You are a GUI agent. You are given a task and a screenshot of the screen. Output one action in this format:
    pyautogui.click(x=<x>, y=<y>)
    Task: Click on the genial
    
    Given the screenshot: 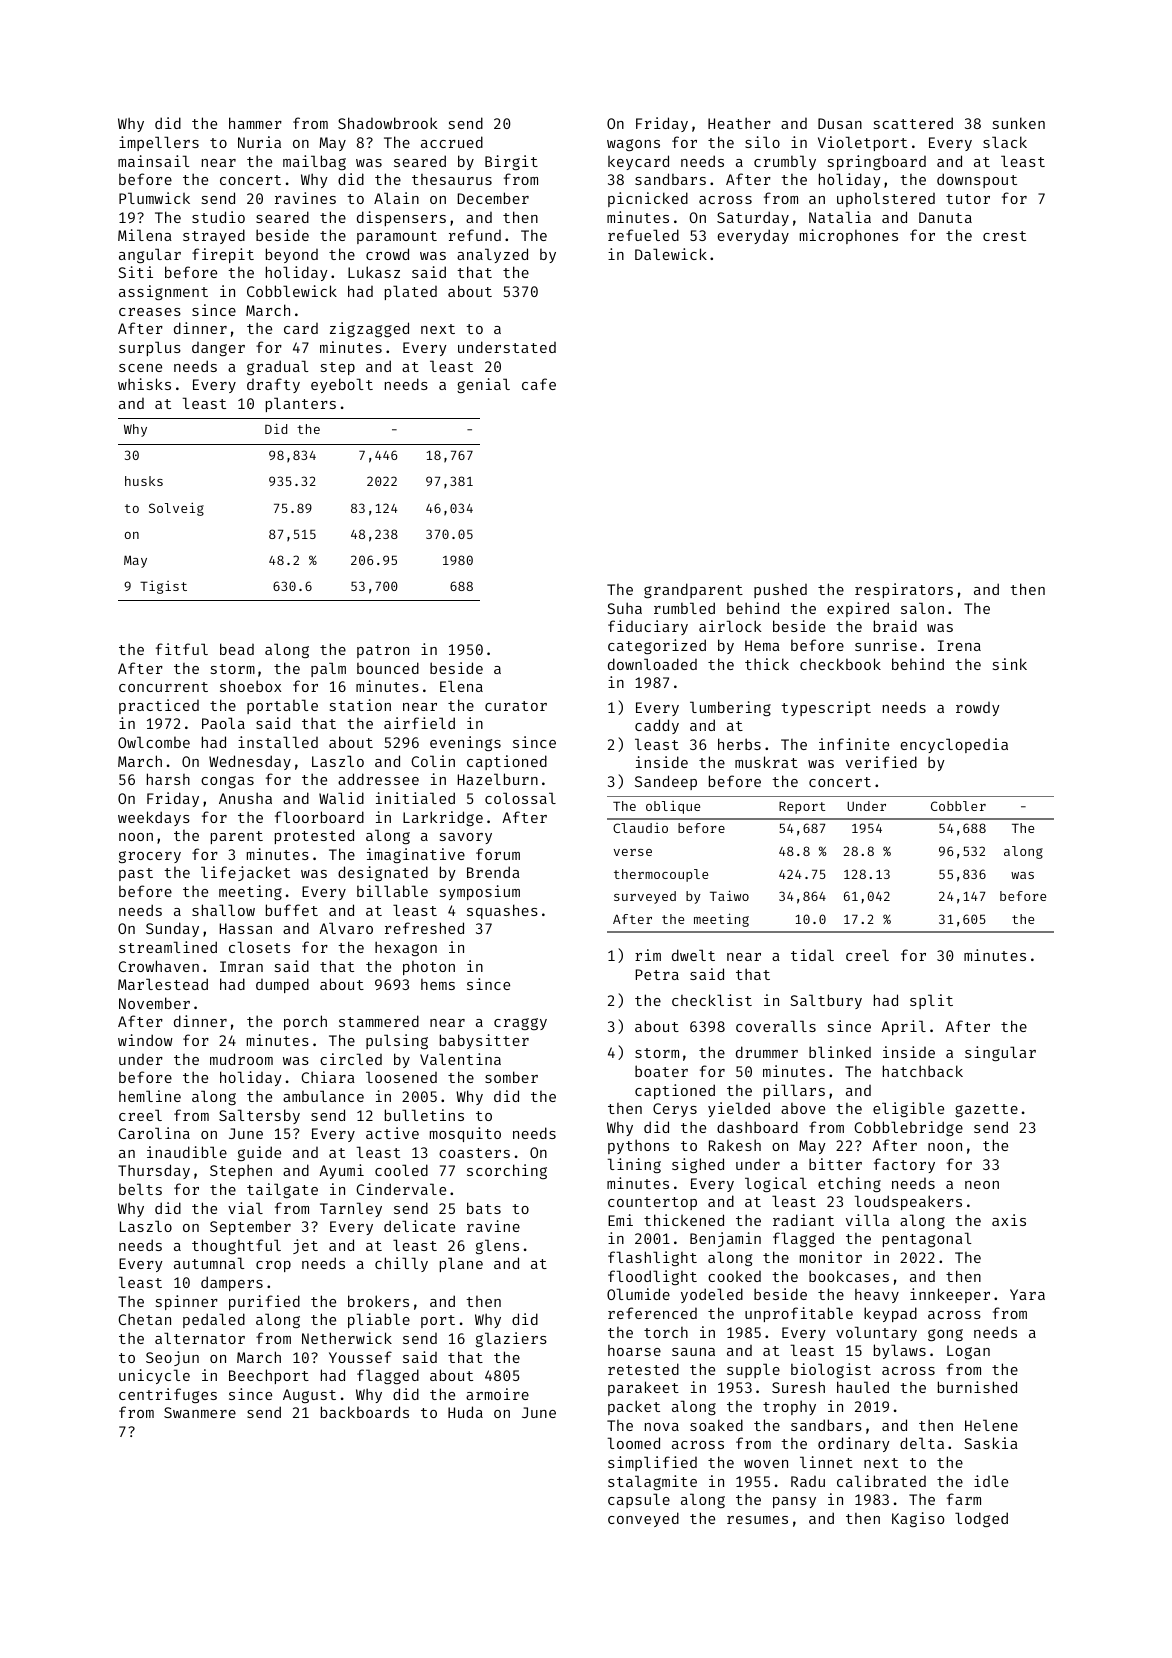 What is the action you would take?
    pyautogui.click(x=483, y=385)
